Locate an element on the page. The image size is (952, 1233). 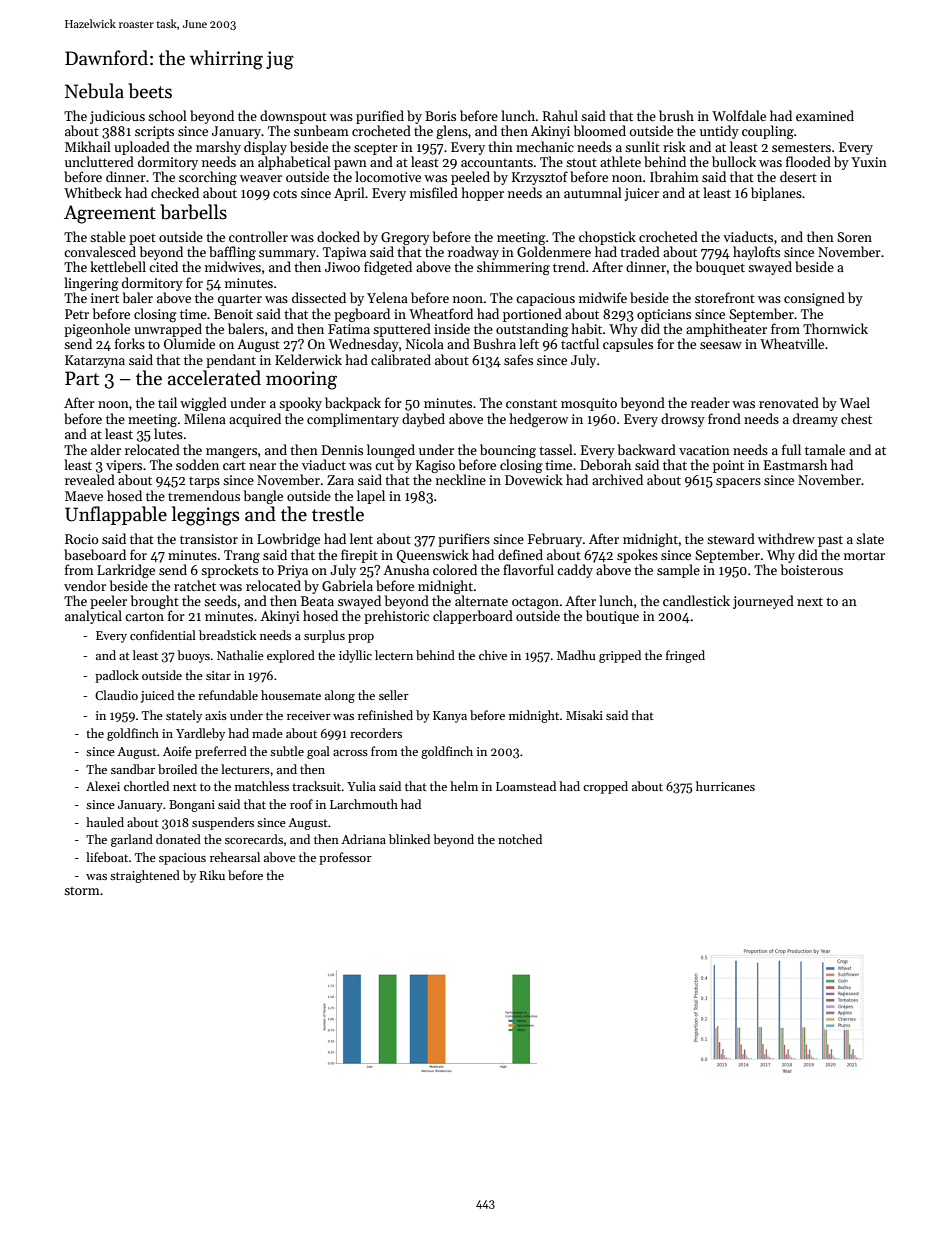
notched is located at coordinates (520, 839).
